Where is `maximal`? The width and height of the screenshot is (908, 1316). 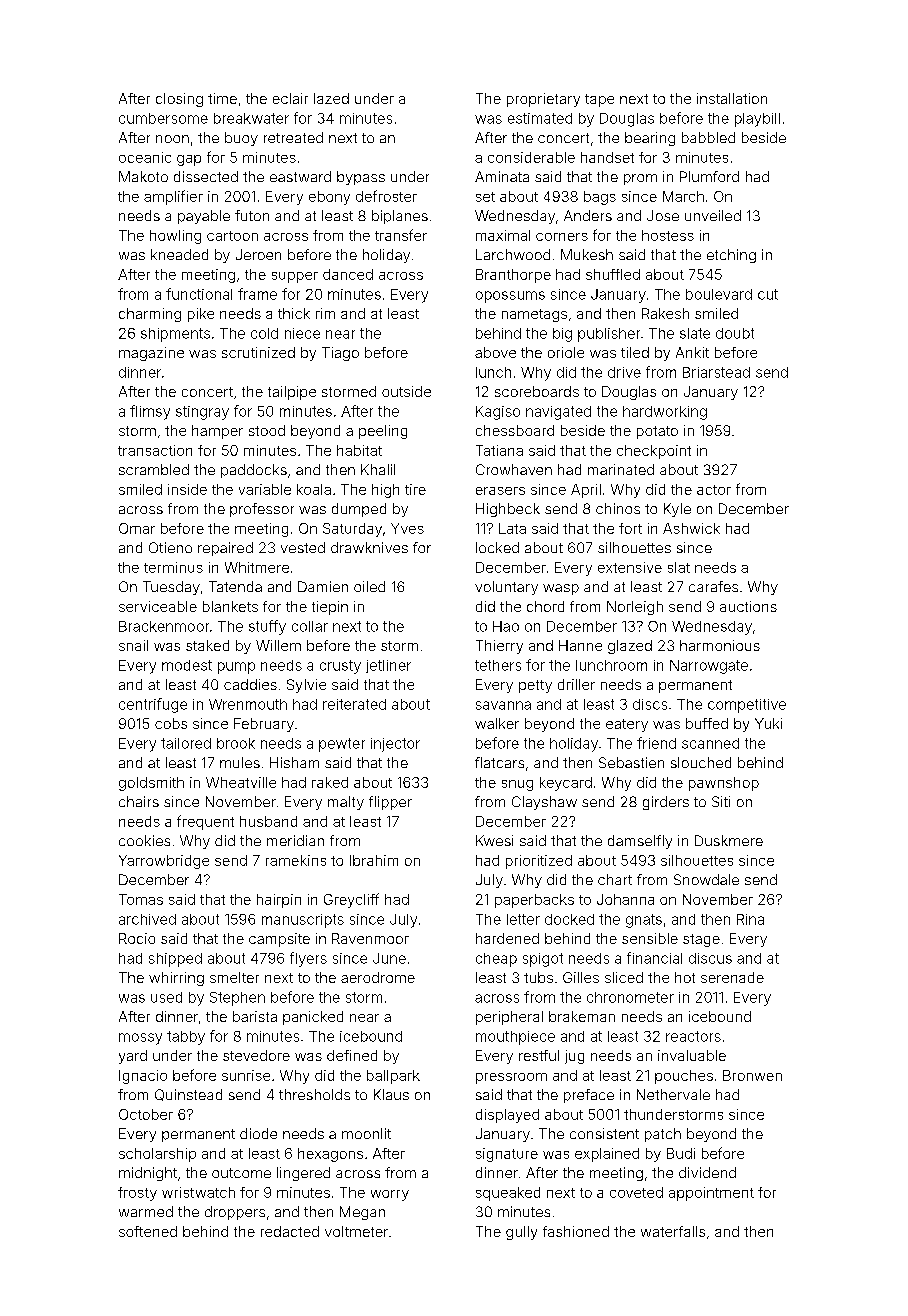
maximal is located at coordinates (503, 235).
